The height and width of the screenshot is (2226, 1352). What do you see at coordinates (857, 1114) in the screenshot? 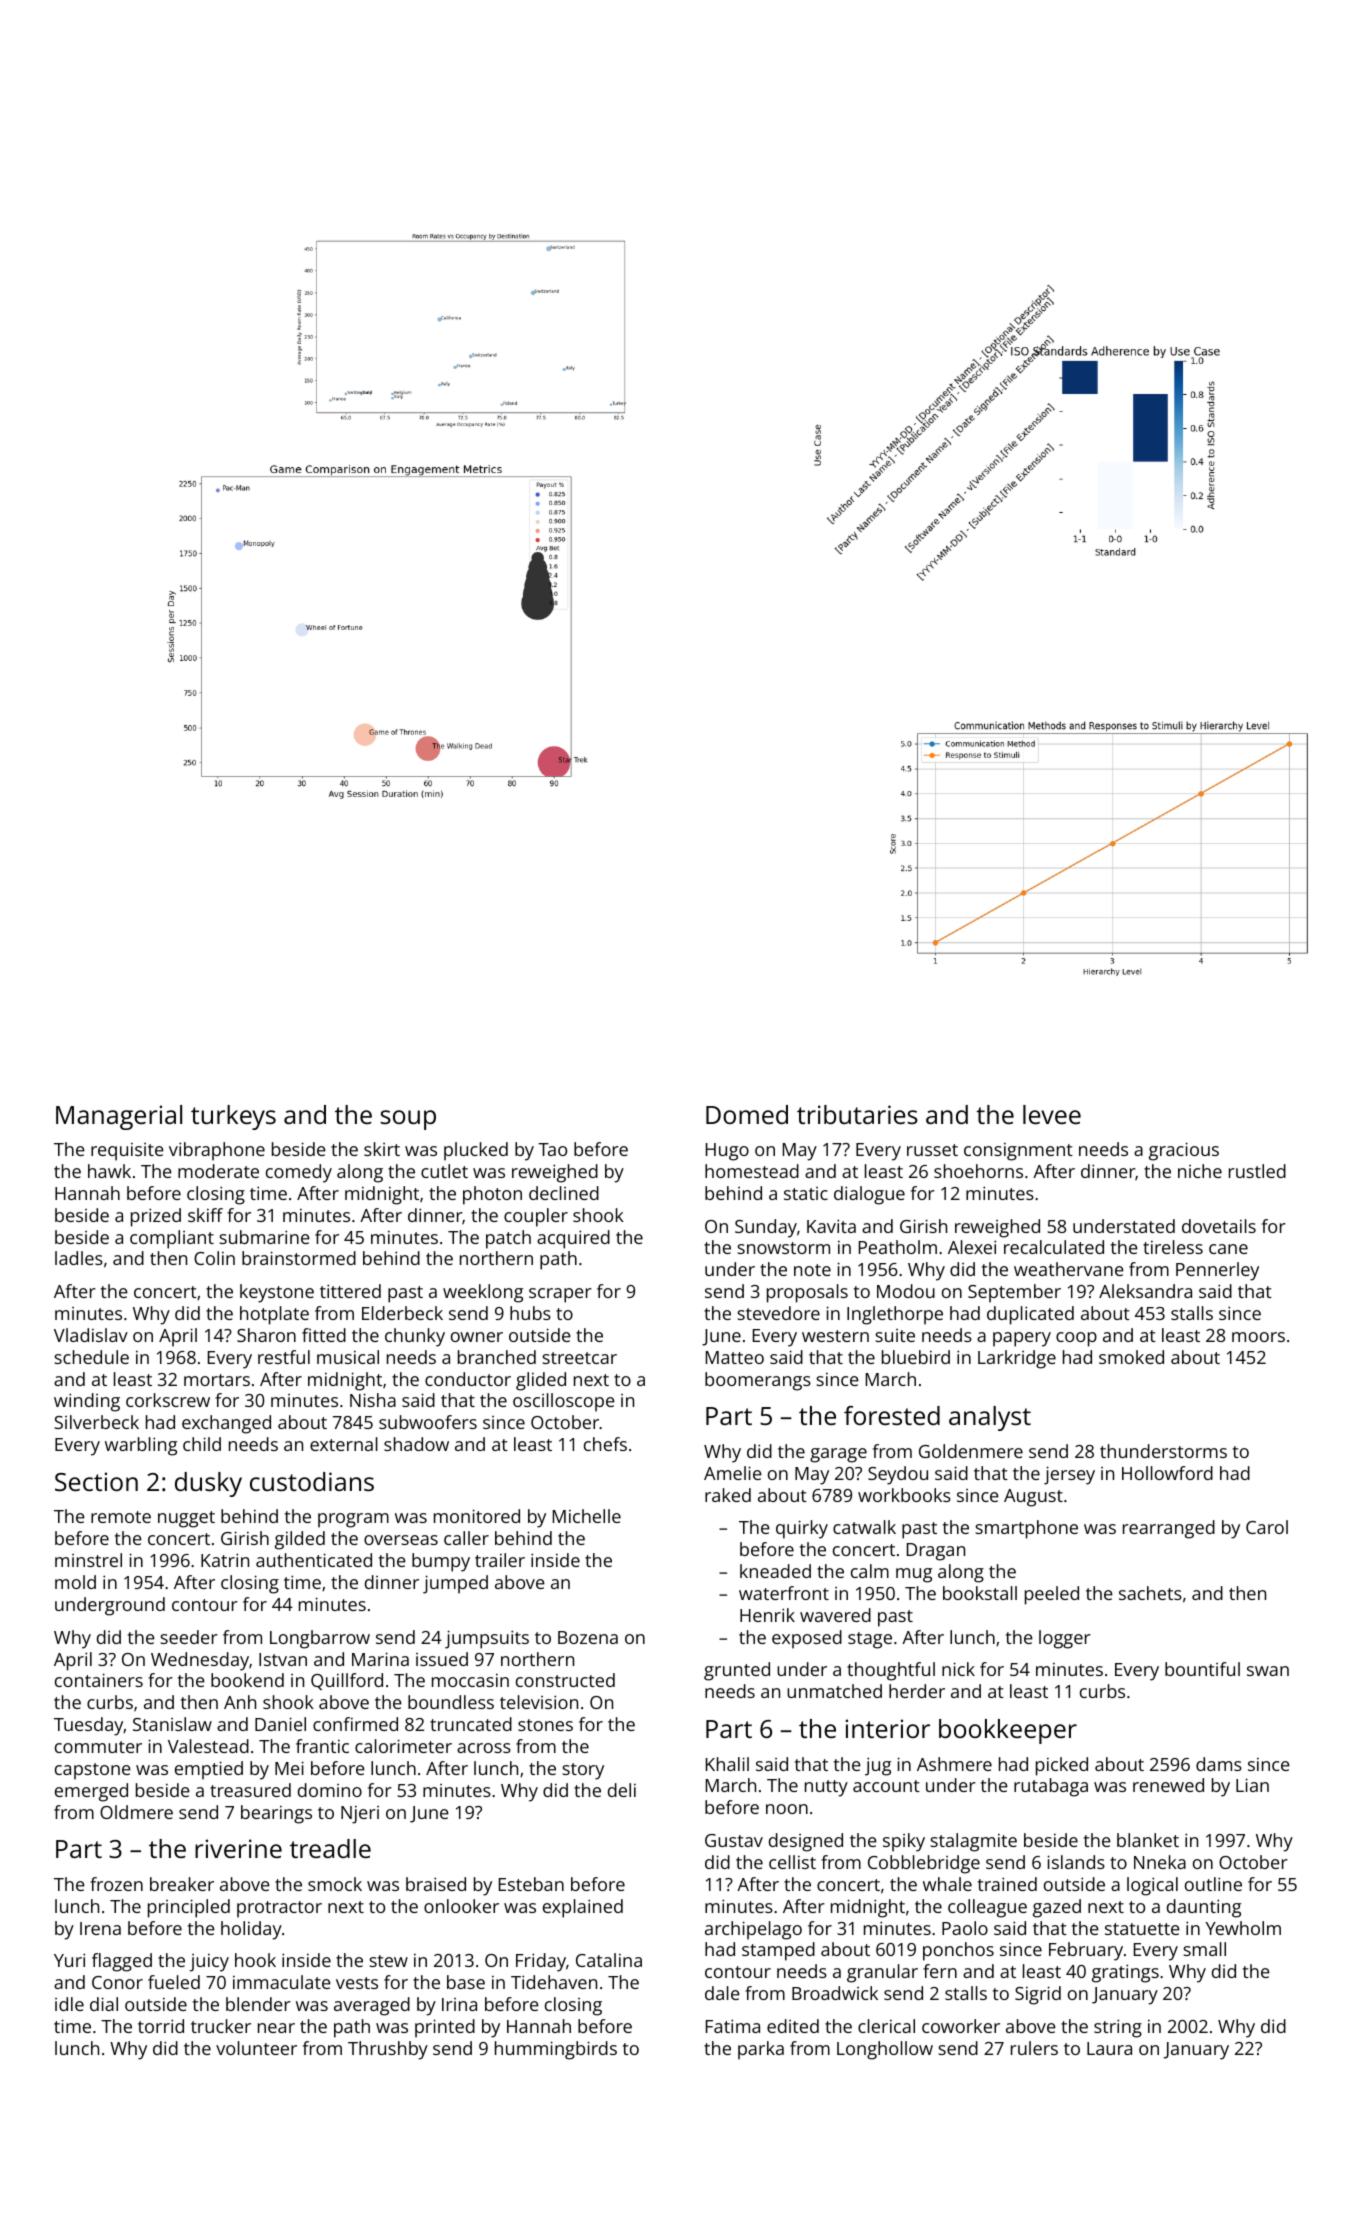
I see `tributaries` at bounding box center [857, 1114].
